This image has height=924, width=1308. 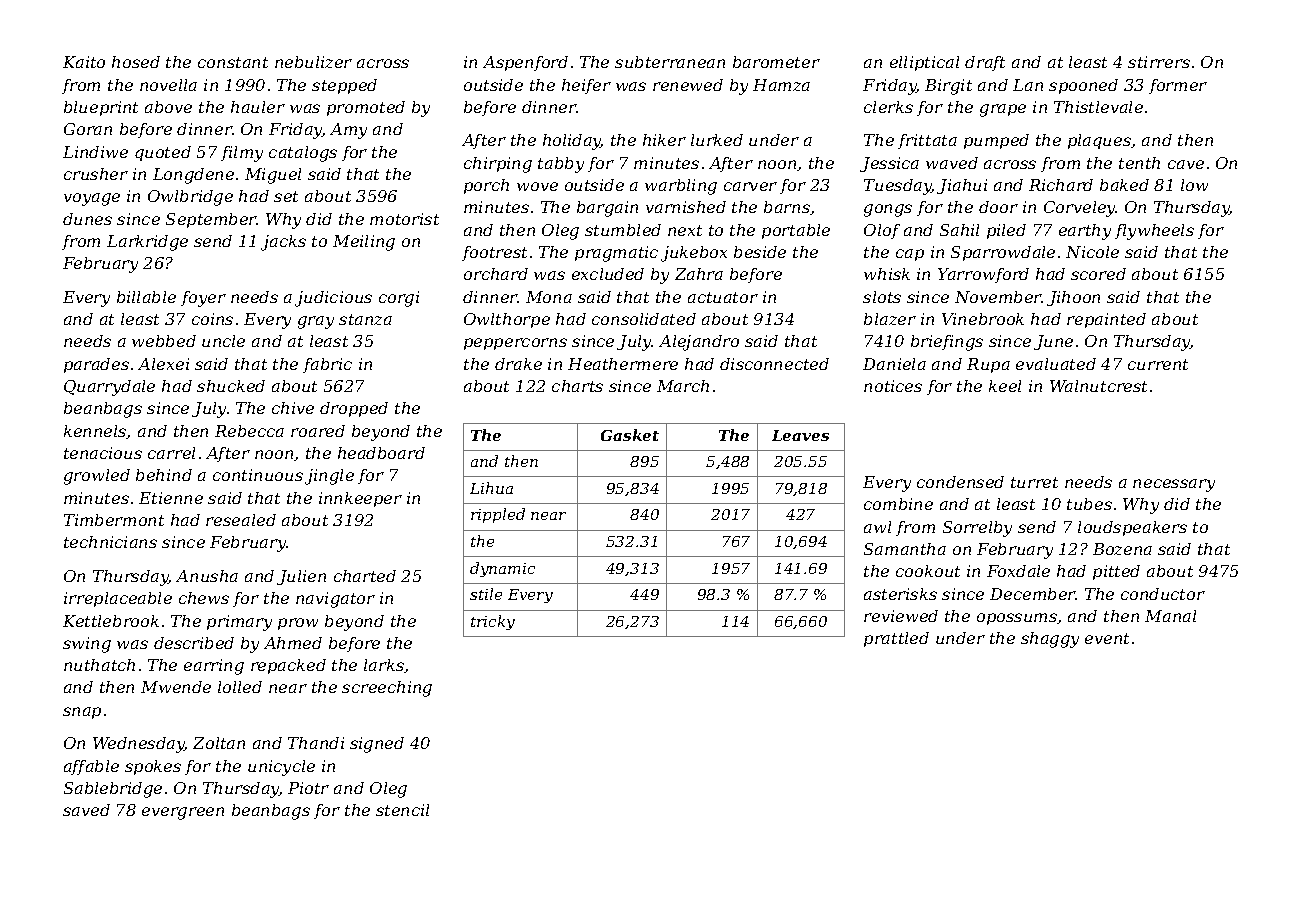 I want to click on stencil, so click(x=402, y=810).
